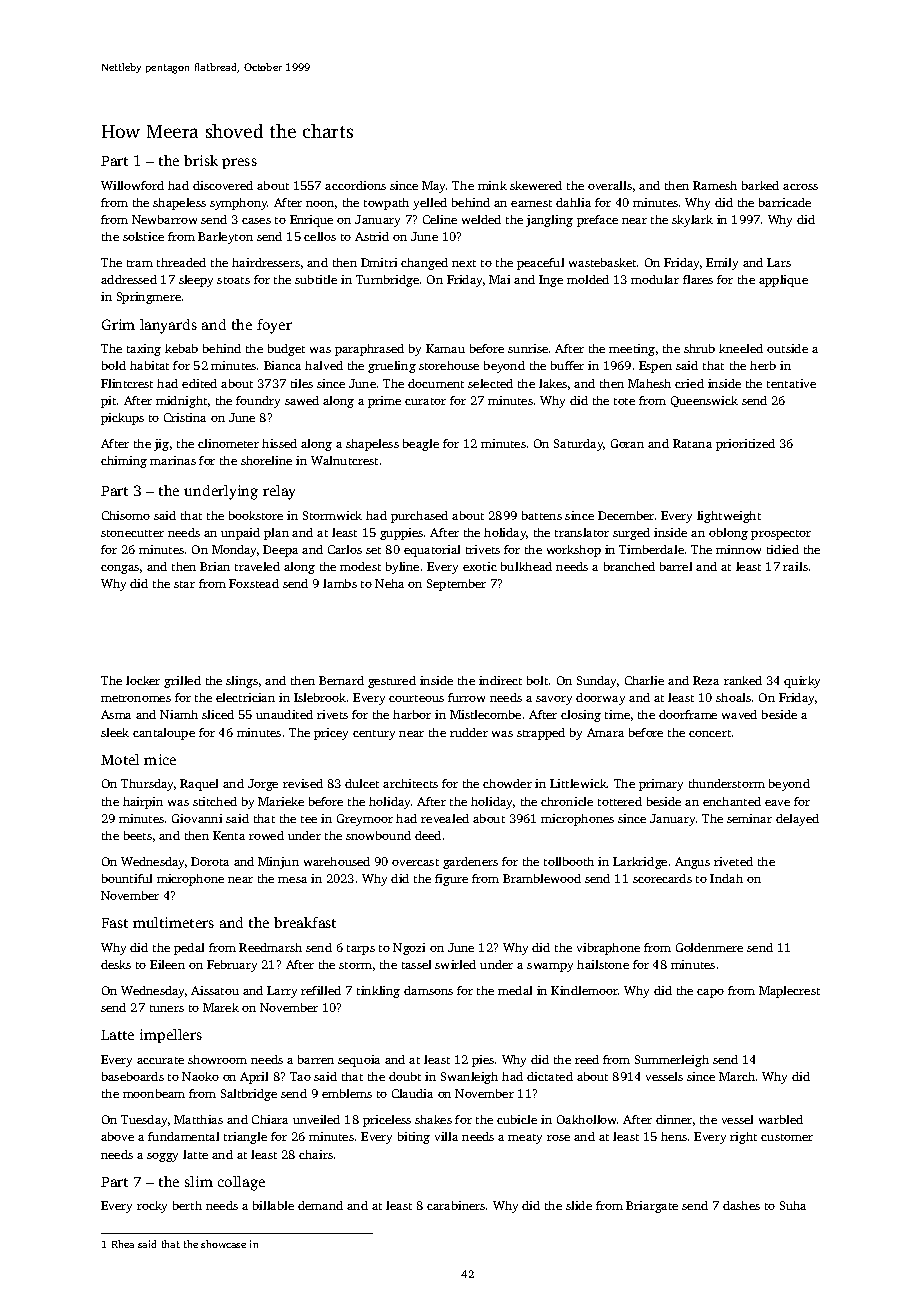 The height and width of the document is (1308, 924). I want to click on meeting, so click(632, 350).
